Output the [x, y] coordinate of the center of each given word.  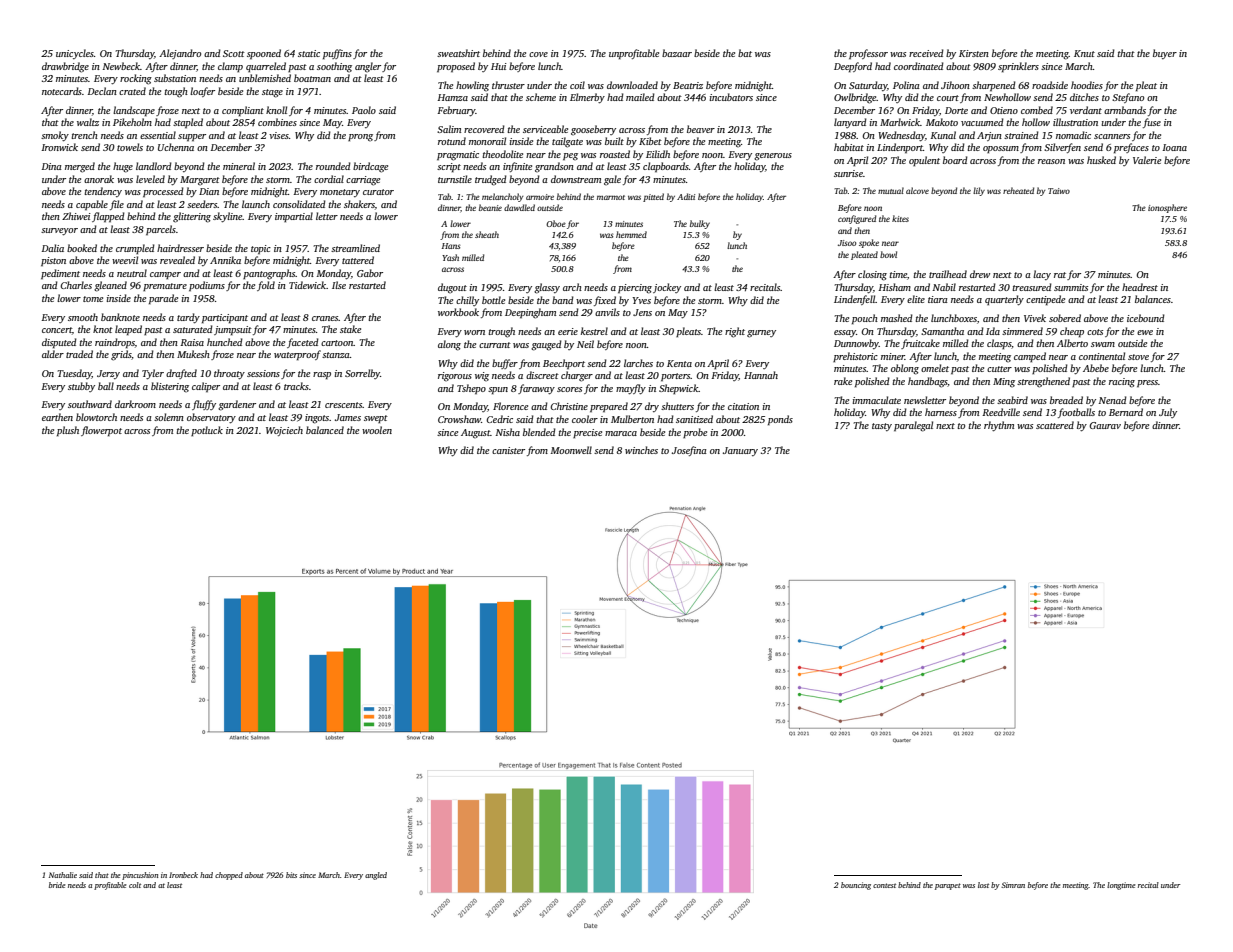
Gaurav [1105, 425]
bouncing [856, 886]
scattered [1055, 425]
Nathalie [63, 875]
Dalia [53, 248]
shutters [677, 406]
